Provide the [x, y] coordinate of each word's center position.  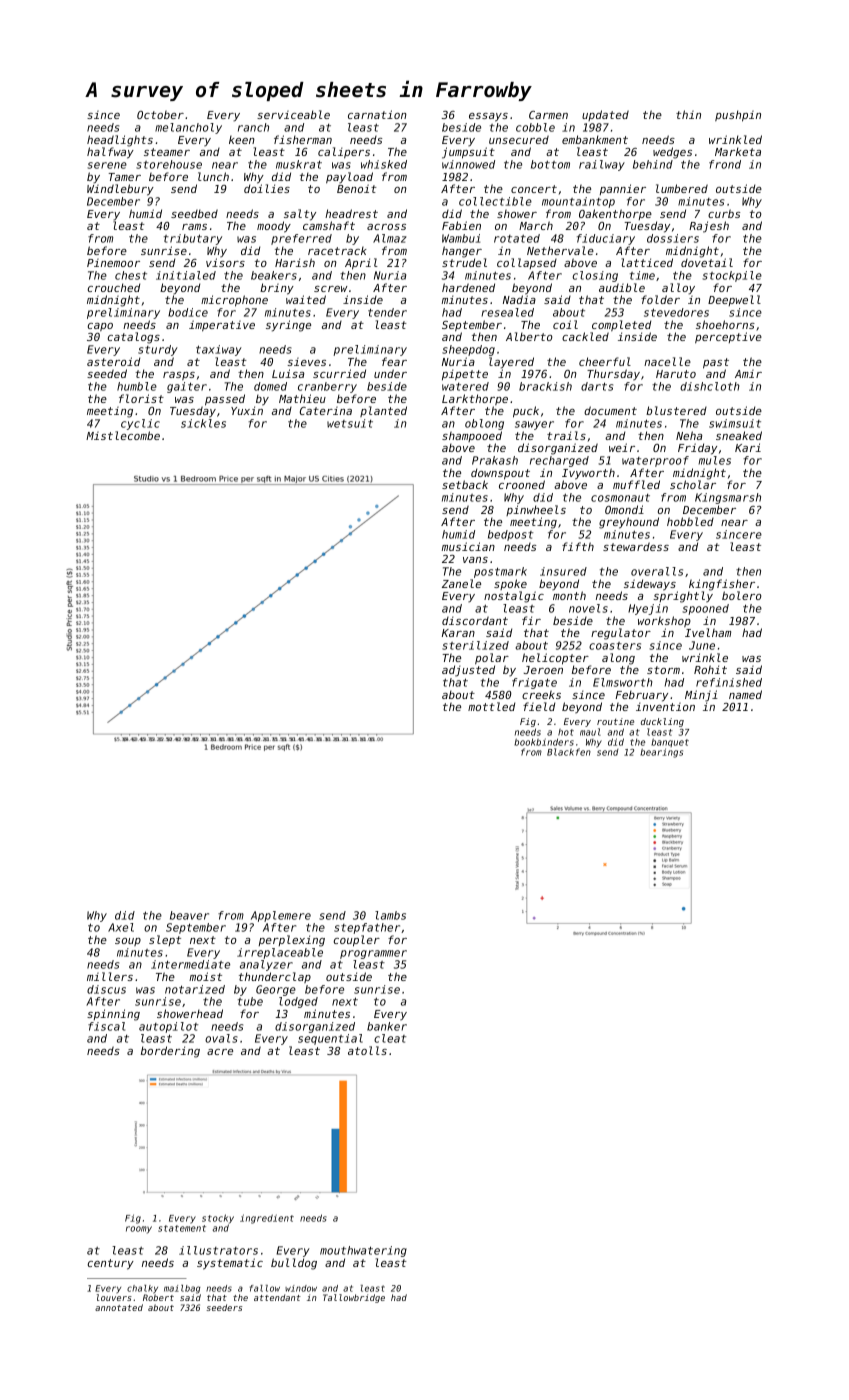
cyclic [140, 424]
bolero [742, 595]
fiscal [106, 1026]
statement [182, 1228]
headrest [351, 213]
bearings [661, 753]
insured [563, 571]
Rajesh [709, 227]
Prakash [495, 460]
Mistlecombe [123, 435]
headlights [120, 141]
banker [387, 1026]
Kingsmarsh [728, 498]
